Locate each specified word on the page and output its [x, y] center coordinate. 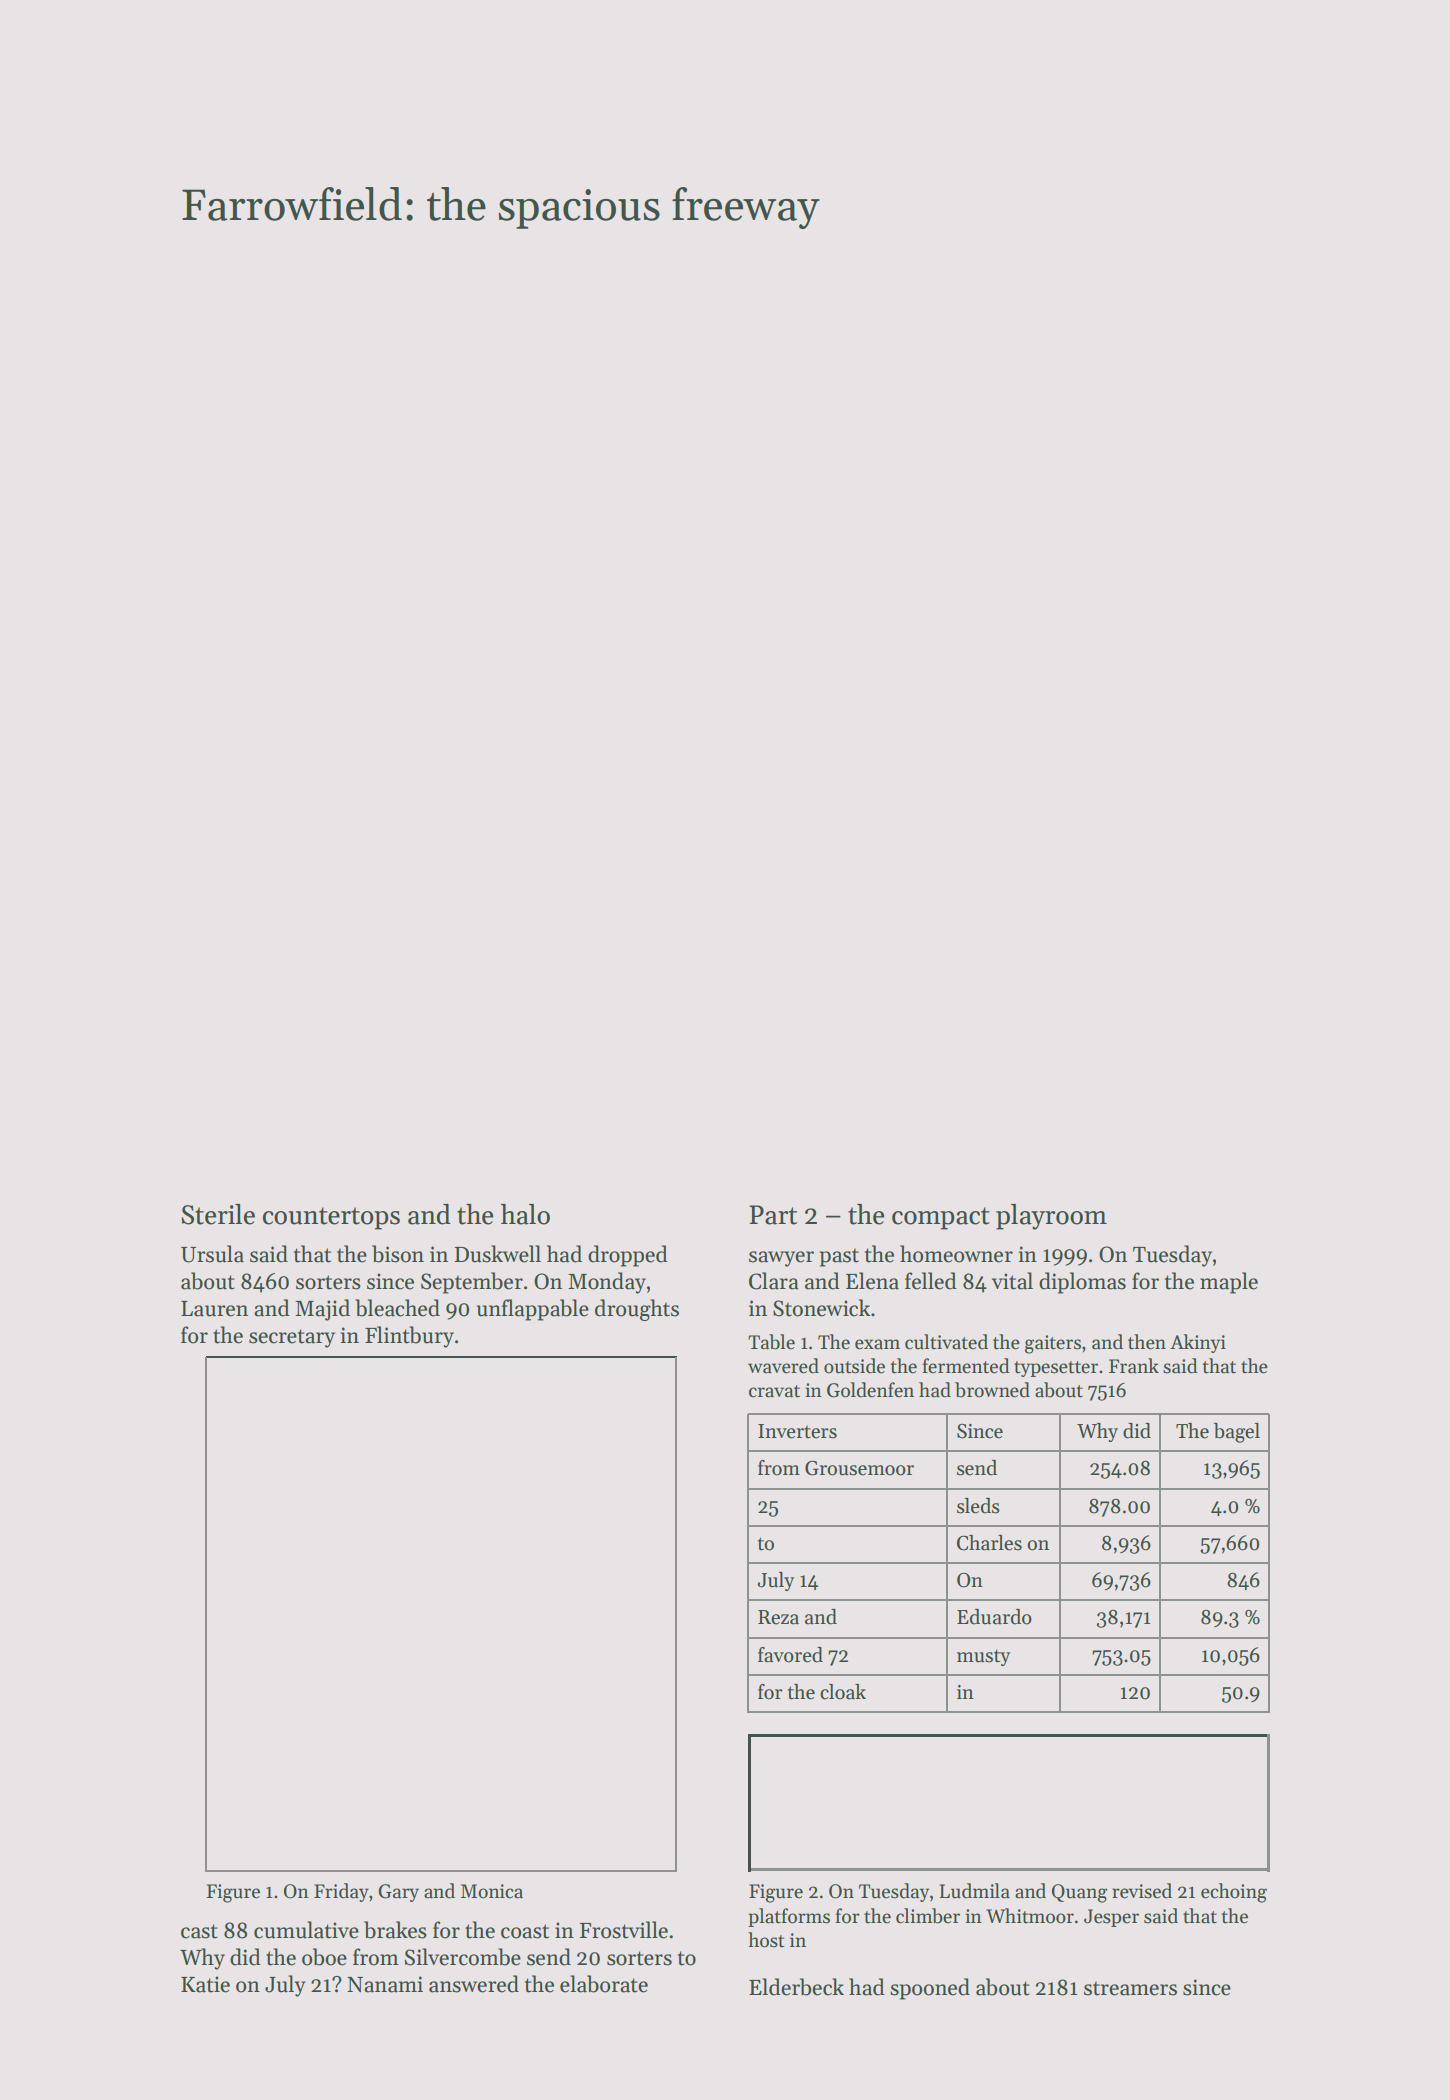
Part [773, 1215]
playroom [1051, 1217]
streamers [1130, 1988]
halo [525, 1214]
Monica [492, 1891]
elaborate [604, 1984]
